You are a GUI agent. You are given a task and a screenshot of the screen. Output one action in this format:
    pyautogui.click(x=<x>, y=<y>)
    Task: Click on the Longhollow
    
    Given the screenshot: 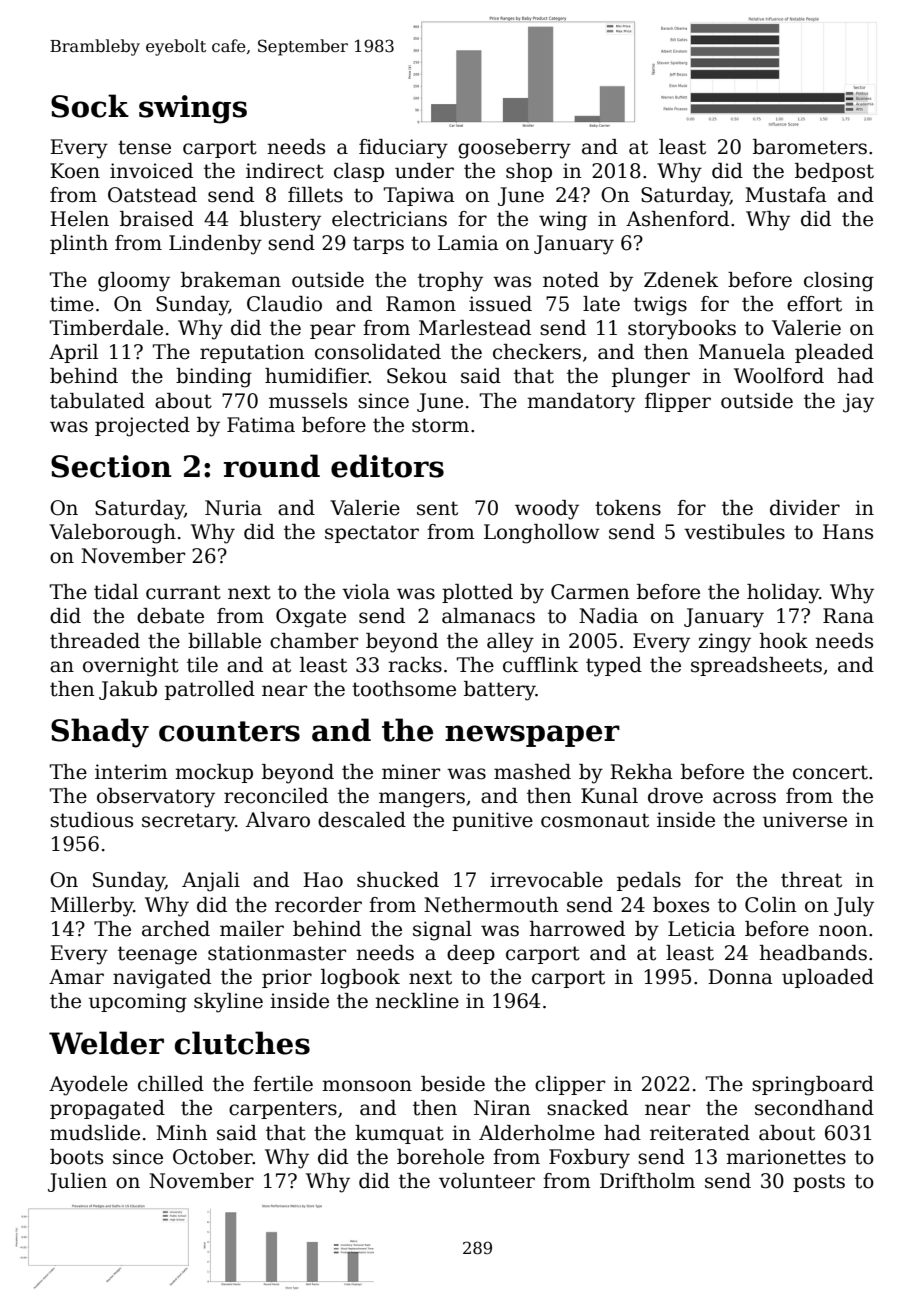 What is the action you would take?
    pyautogui.click(x=542, y=534)
